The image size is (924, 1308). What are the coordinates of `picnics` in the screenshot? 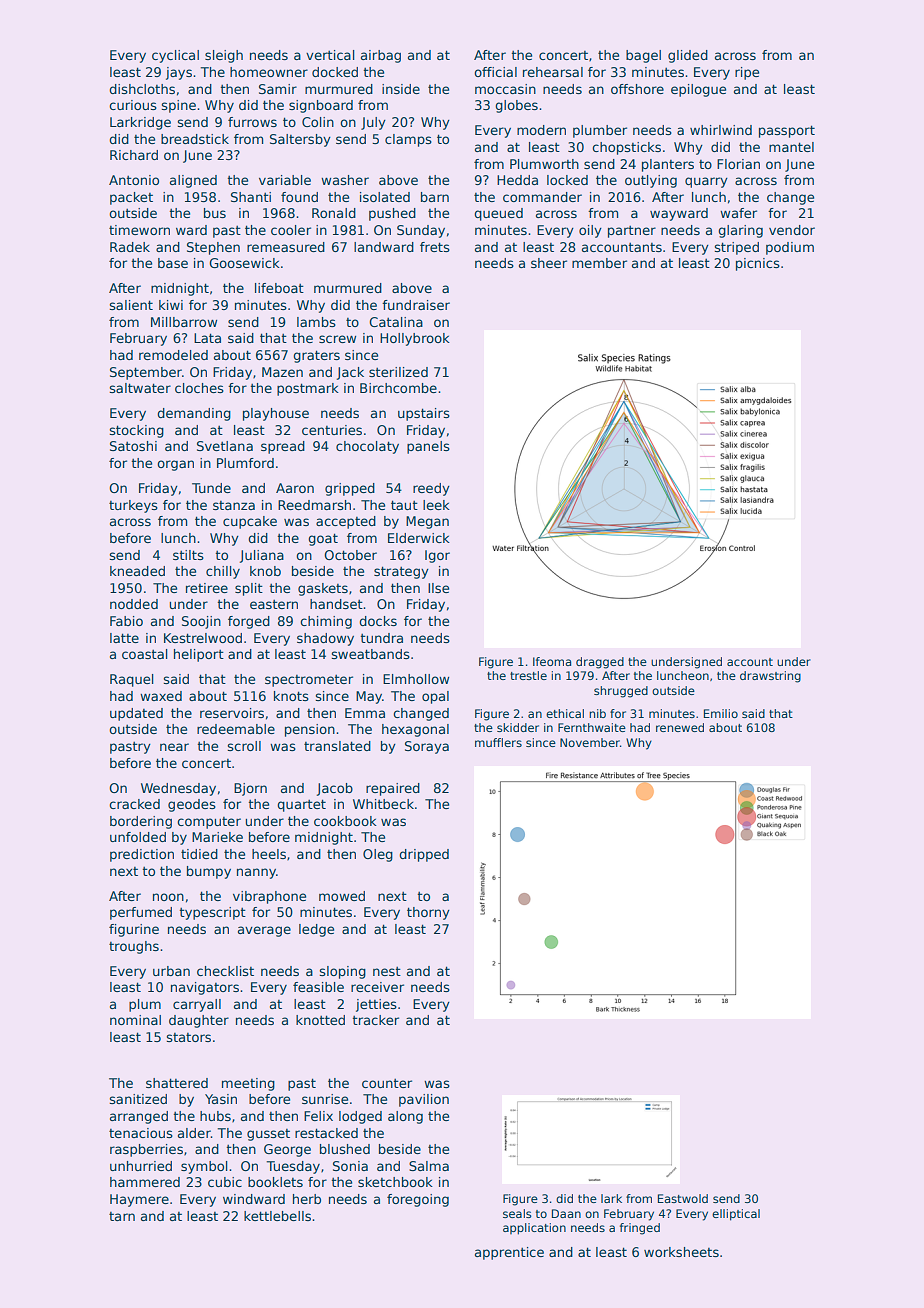 It's located at (758, 264).
